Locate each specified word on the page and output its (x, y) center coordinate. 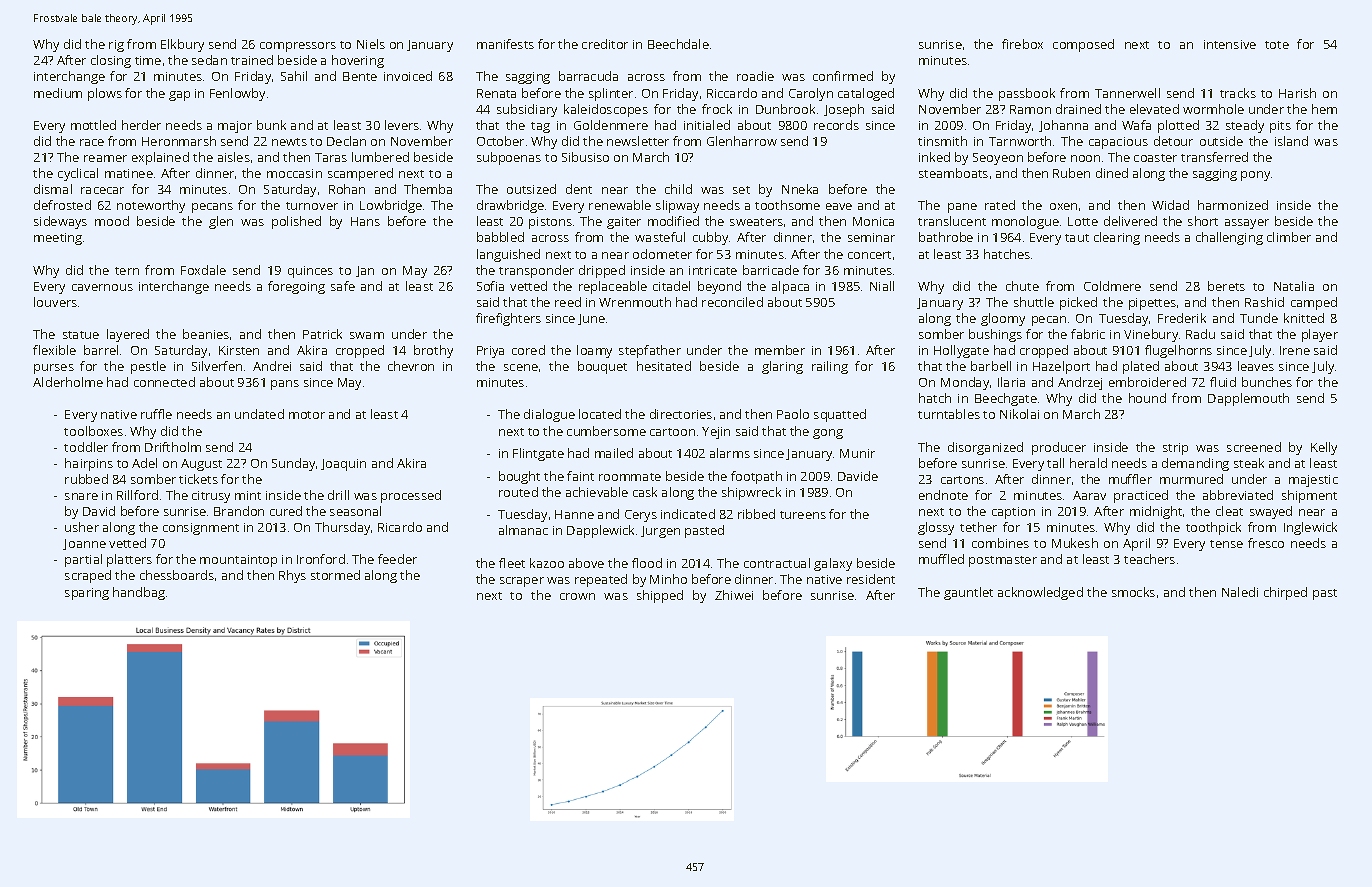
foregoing (296, 287)
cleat (1229, 511)
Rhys (292, 576)
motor (307, 415)
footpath (756, 477)
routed (518, 492)
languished (508, 255)
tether (978, 527)
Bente (360, 76)
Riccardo (732, 93)
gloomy (1003, 319)
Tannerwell (1127, 93)
